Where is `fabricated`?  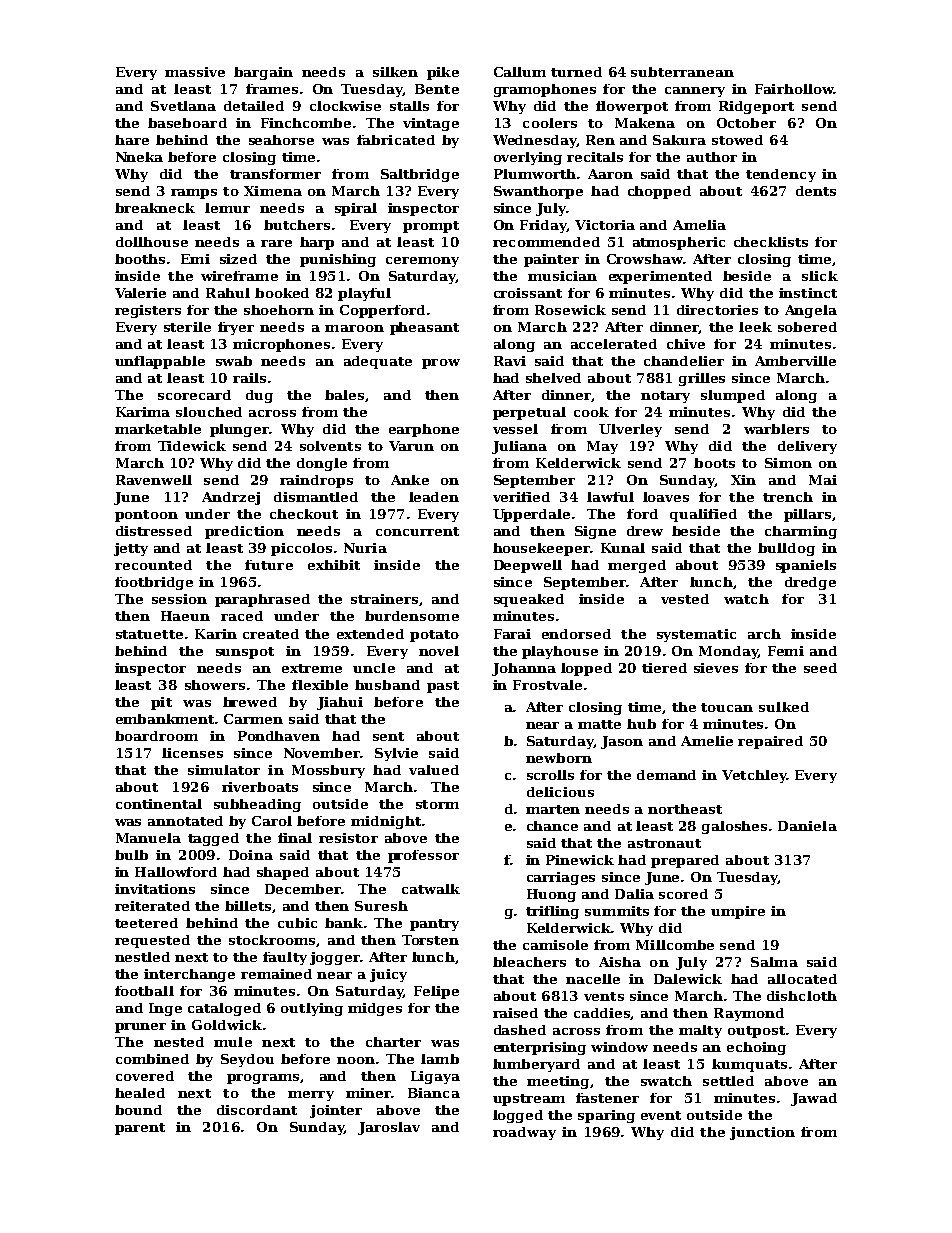
fabricated is located at coordinates (396, 140).
